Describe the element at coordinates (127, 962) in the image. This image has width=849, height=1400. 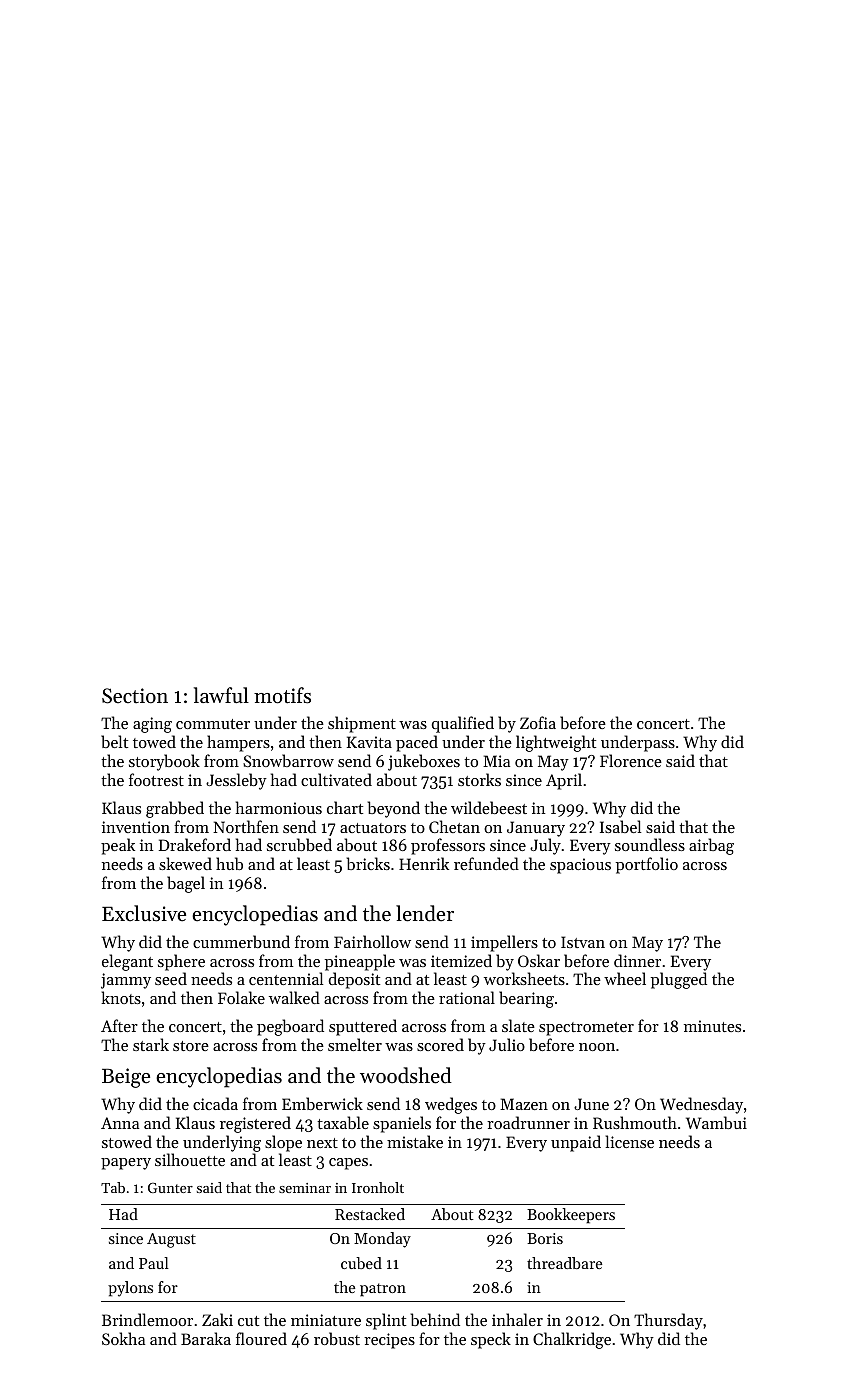
I see `elegant` at that location.
